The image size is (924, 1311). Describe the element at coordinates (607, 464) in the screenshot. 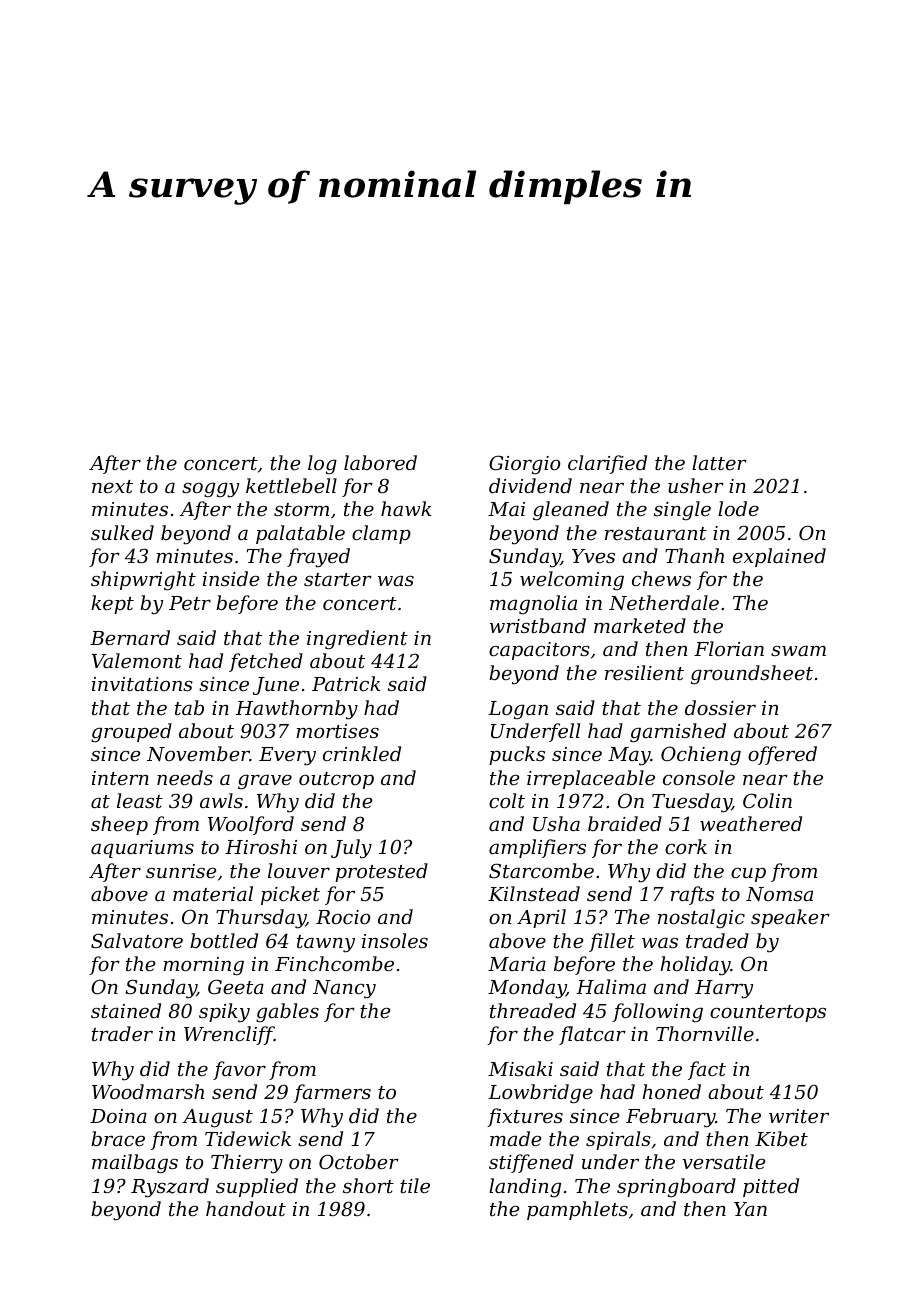

I see `clarified` at that location.
